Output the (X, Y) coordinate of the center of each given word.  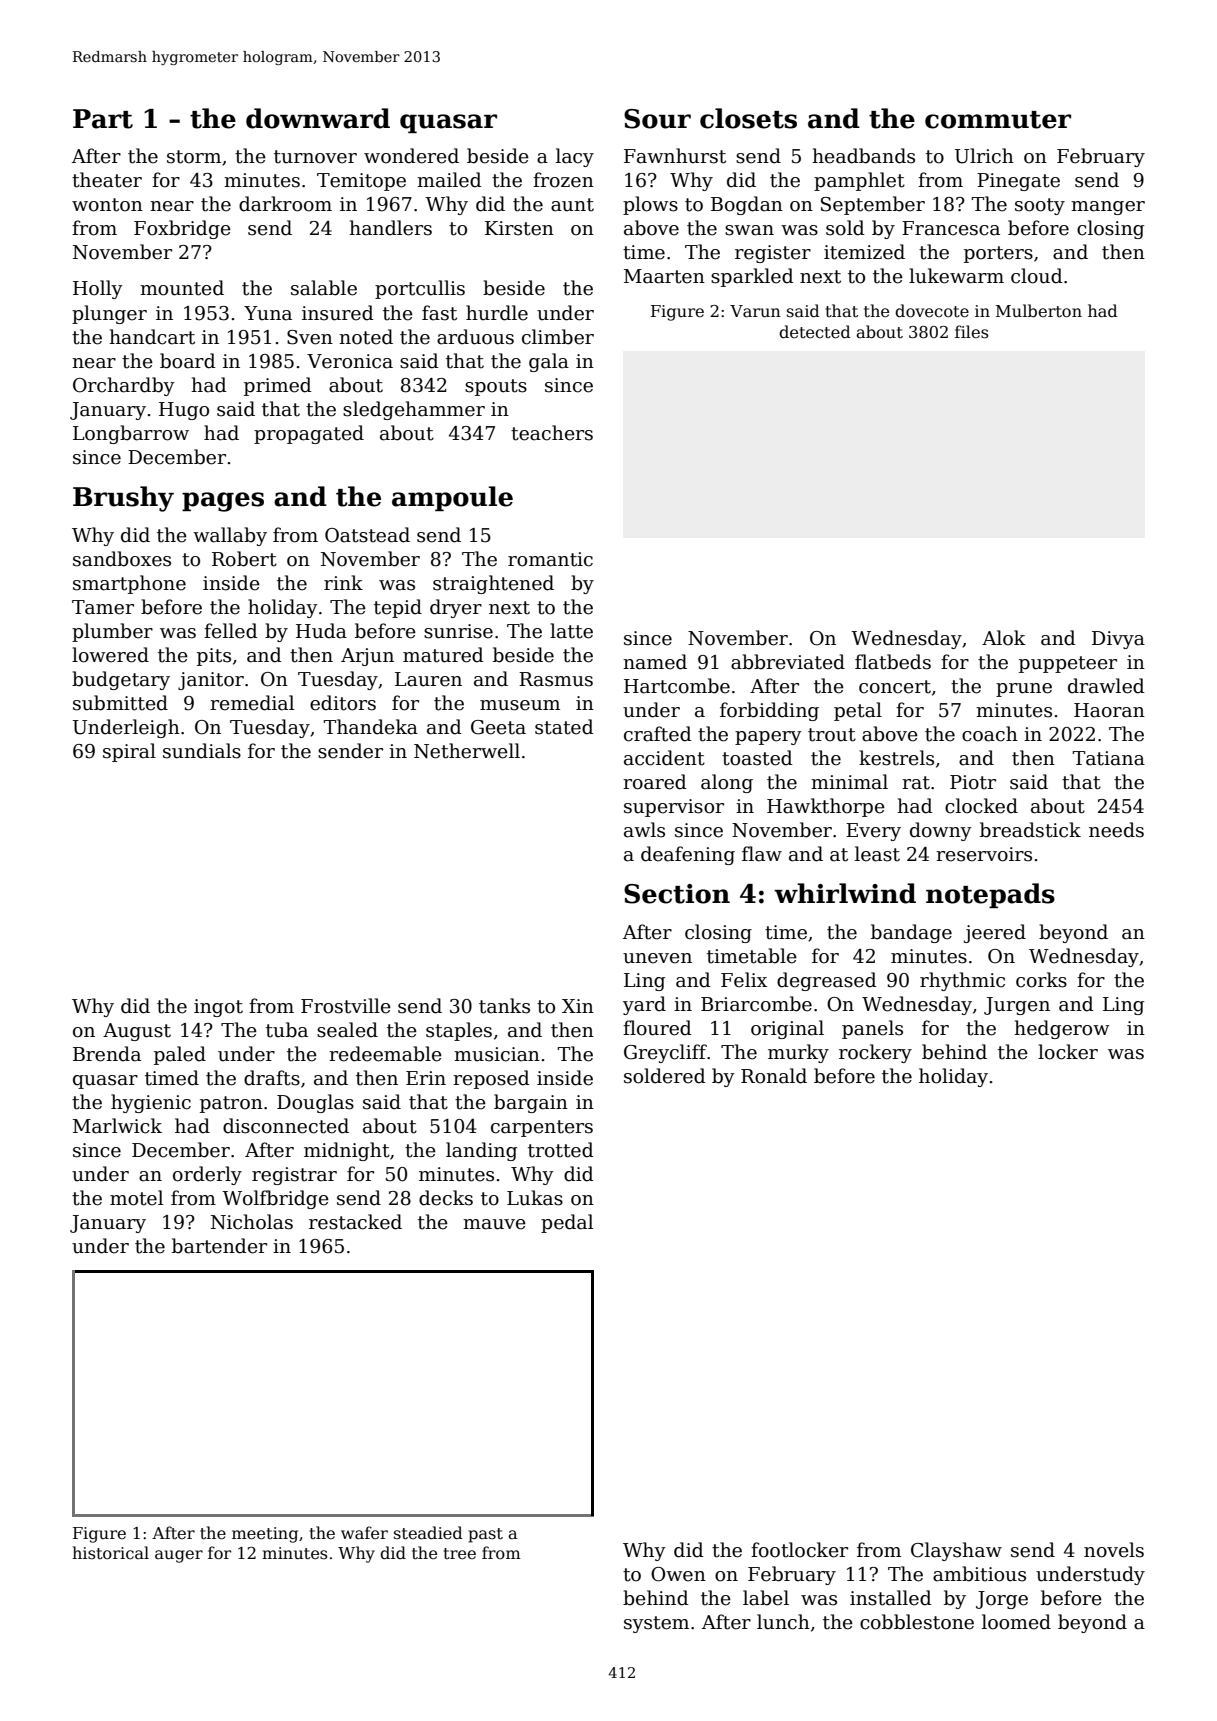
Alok (1004, 638)
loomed (1016, 1622)
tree (460, 1554)
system (656, 1624)
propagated (309, 434)
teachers (552, 433)
